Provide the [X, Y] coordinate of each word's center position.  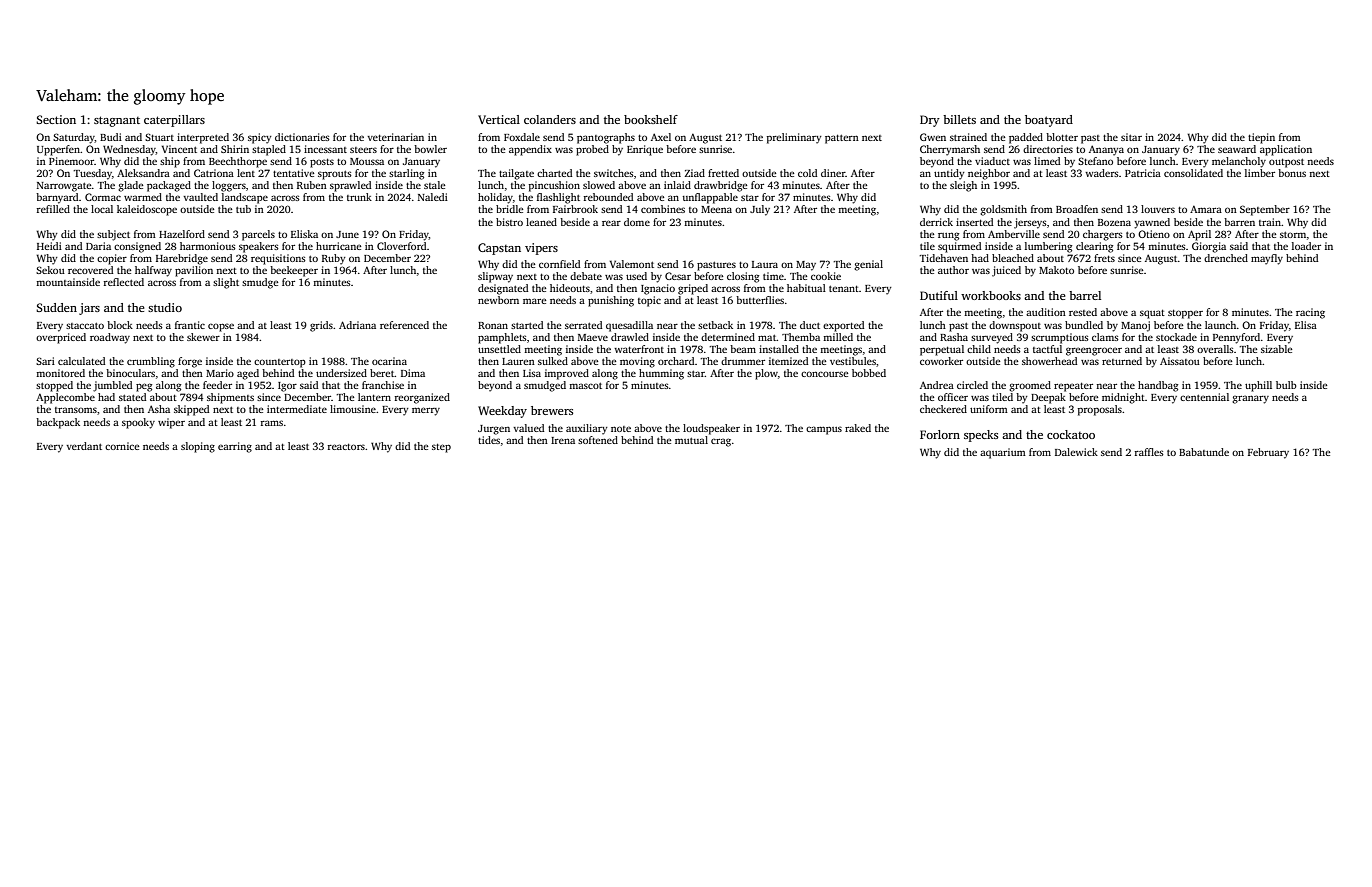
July [760, 210]
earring [235, 447]
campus [824, 430]
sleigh [963, 186]
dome [637, 222]
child [979, 349]
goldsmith [1003, 210]
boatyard [1049, 121]
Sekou [50, 270]
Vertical [499, 119]
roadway [110, 338]
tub [243, 209]
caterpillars [174, 121]
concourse [824, 374]
